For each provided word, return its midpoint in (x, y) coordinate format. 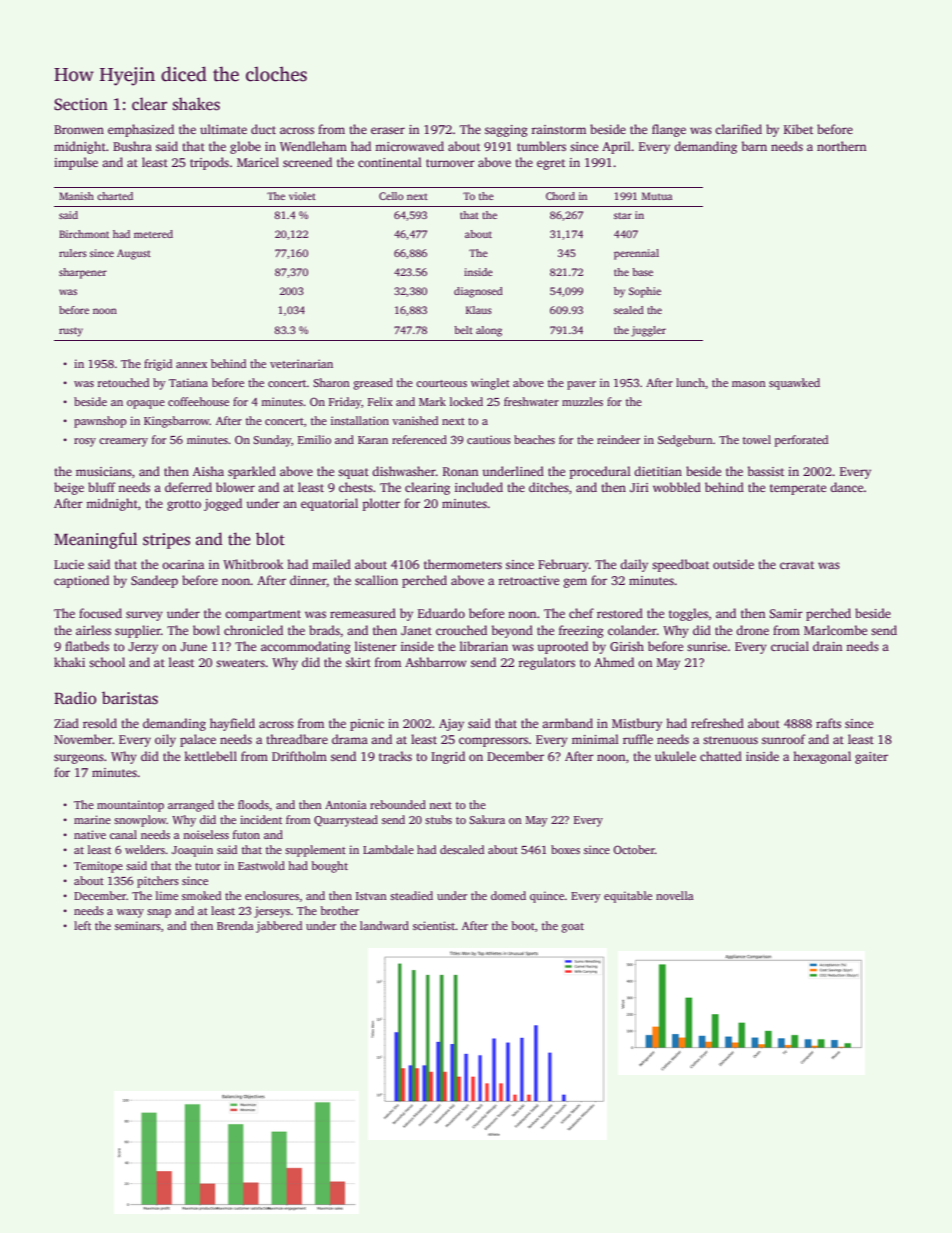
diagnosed (478, 292)
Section (81, 104)
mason (749, 384)
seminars (138, 925)
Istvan (371, 896)
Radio (75, 698)
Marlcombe (835, 630)
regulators (547, 663)
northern (841, 146)
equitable (628, 897)
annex (191, 365)
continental (390, 162)
